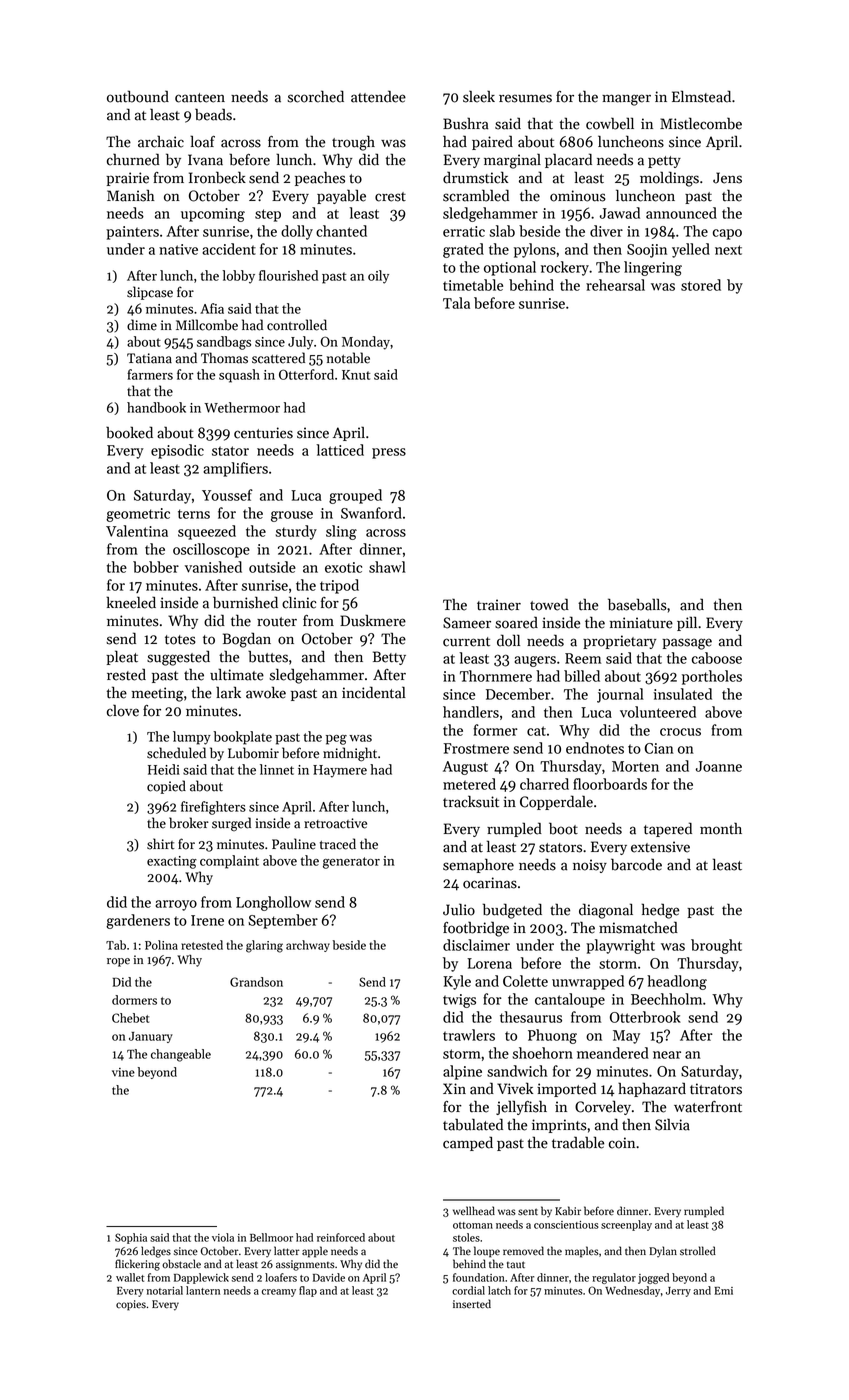 This screenshot has height=1400, width=849. What do you see at coordinates (294, 844) in the screenshot?
I see `Pauline` at bounding box center [294, 844].
